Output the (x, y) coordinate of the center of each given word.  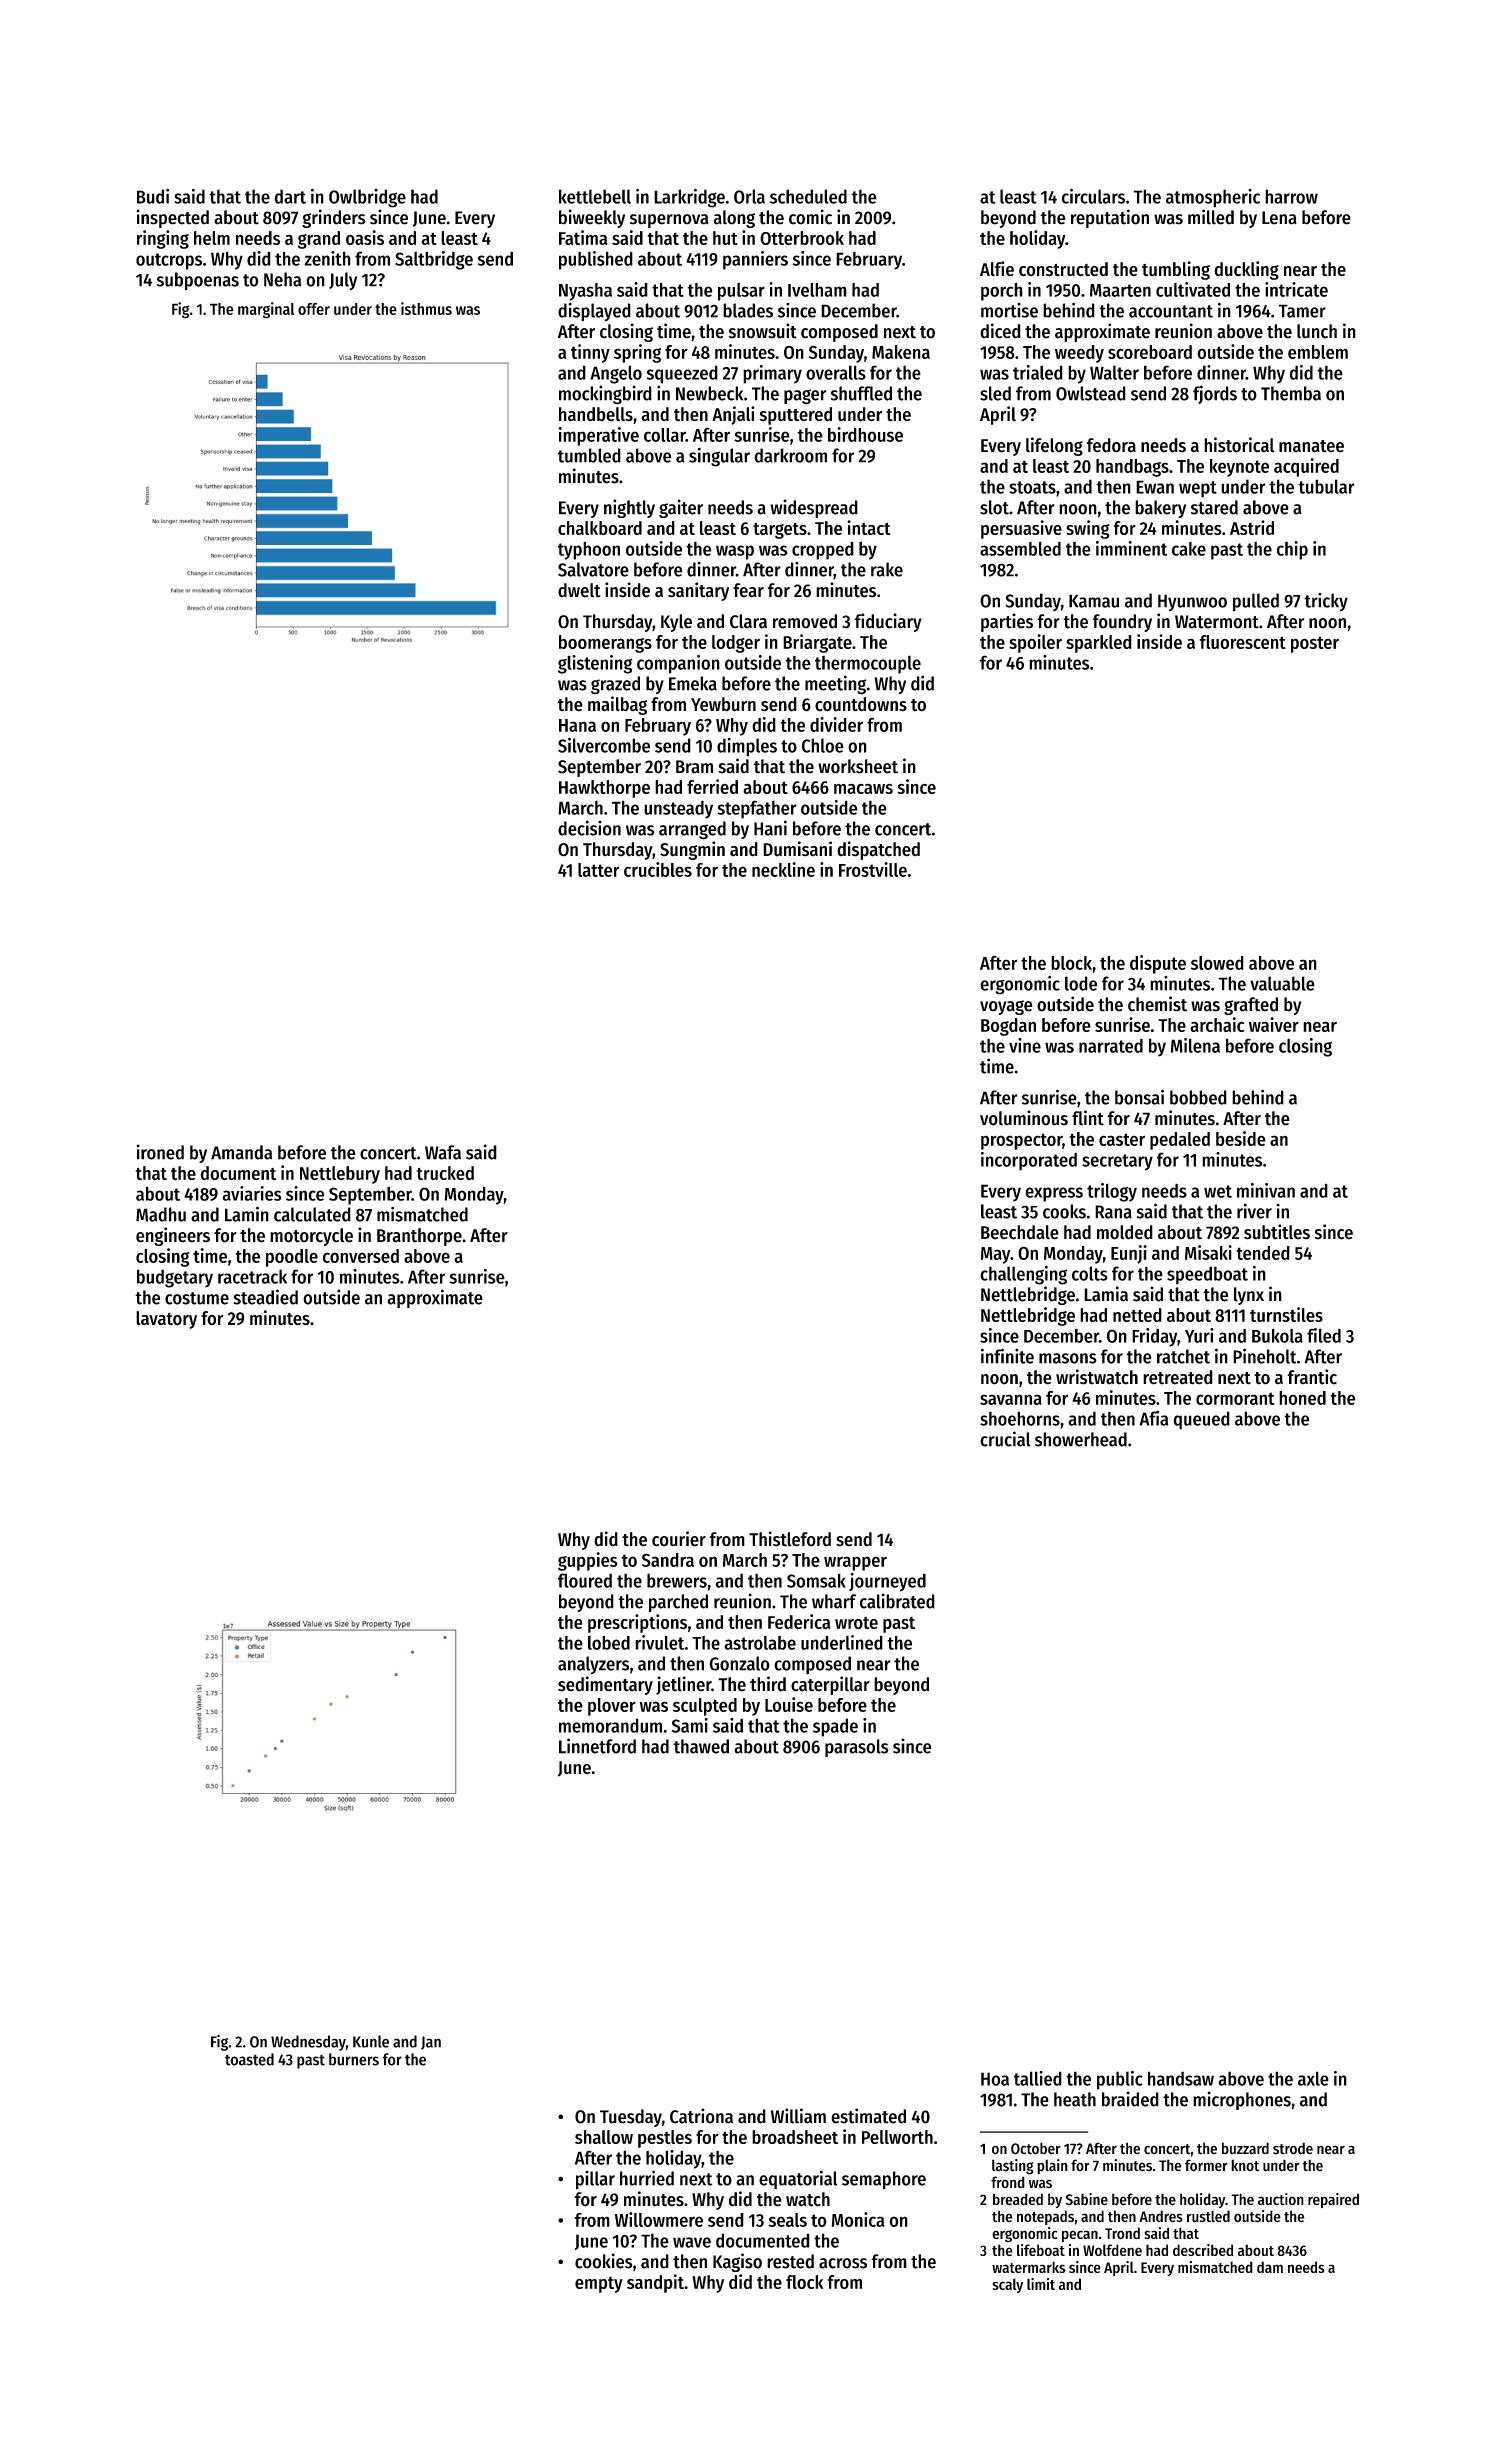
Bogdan (1008, 1027)
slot (994, 507)
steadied (266, 1297)
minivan (1266, 1190)
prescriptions (637, 1623)
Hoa (995, 2079)
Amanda (241, 1152)
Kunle (371, 2041)
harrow (1291, 196)
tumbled (589, 455)
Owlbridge (367, 198)
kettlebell (595, 196)
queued (1201, 1420)
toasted (249, 2059)
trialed (1038, 372)
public (1120, 2080)
